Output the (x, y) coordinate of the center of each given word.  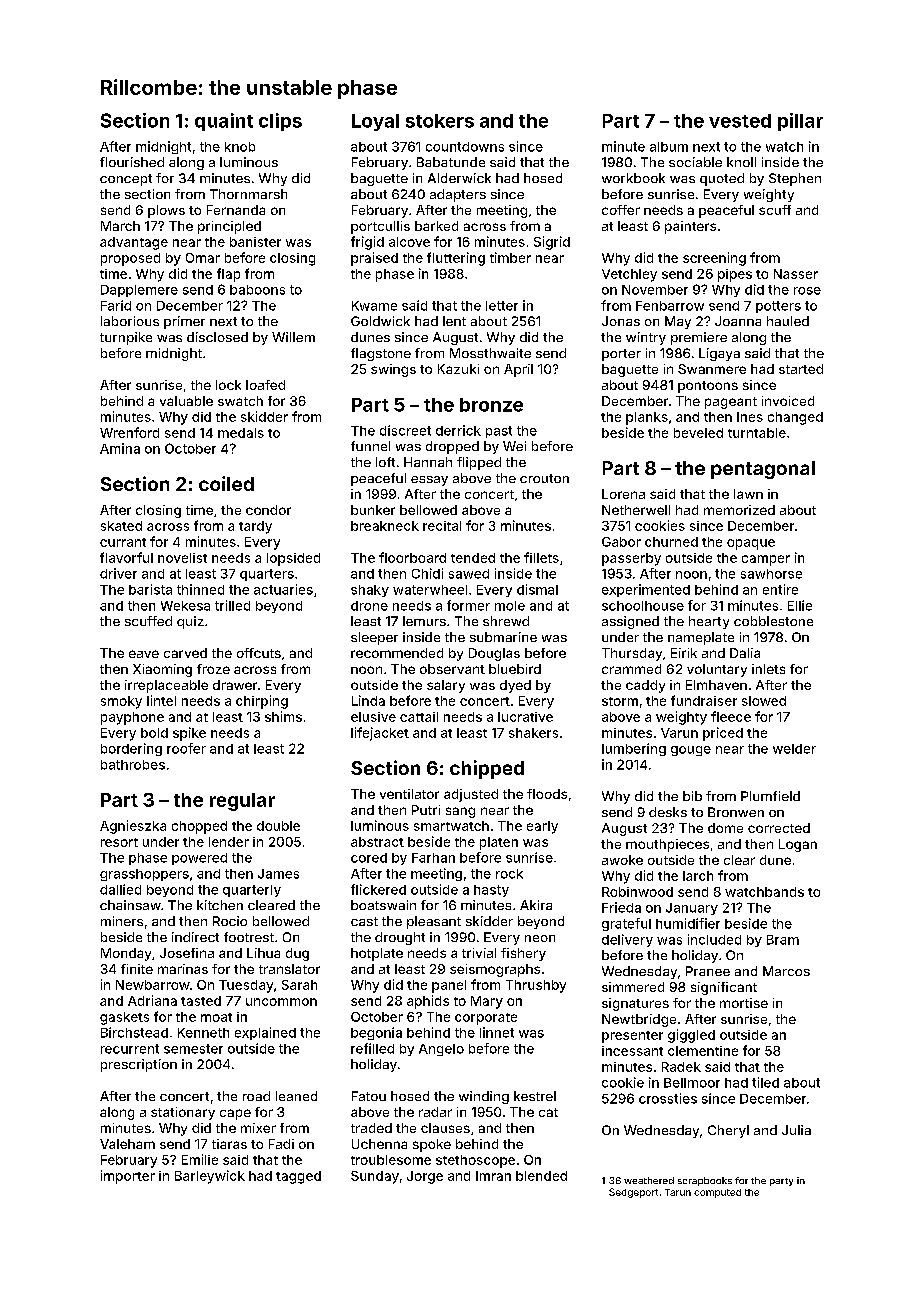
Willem (293, 337)
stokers (440, 121)
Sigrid (552, 243)
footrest (249, 937)
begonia (376, 1033)
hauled (788, 321)
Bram (783, 940)
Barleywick (210, 1177)
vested (740, 121)
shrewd (506, 621)
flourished (132, 162)
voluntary (717, 670)
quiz (190, 622)
